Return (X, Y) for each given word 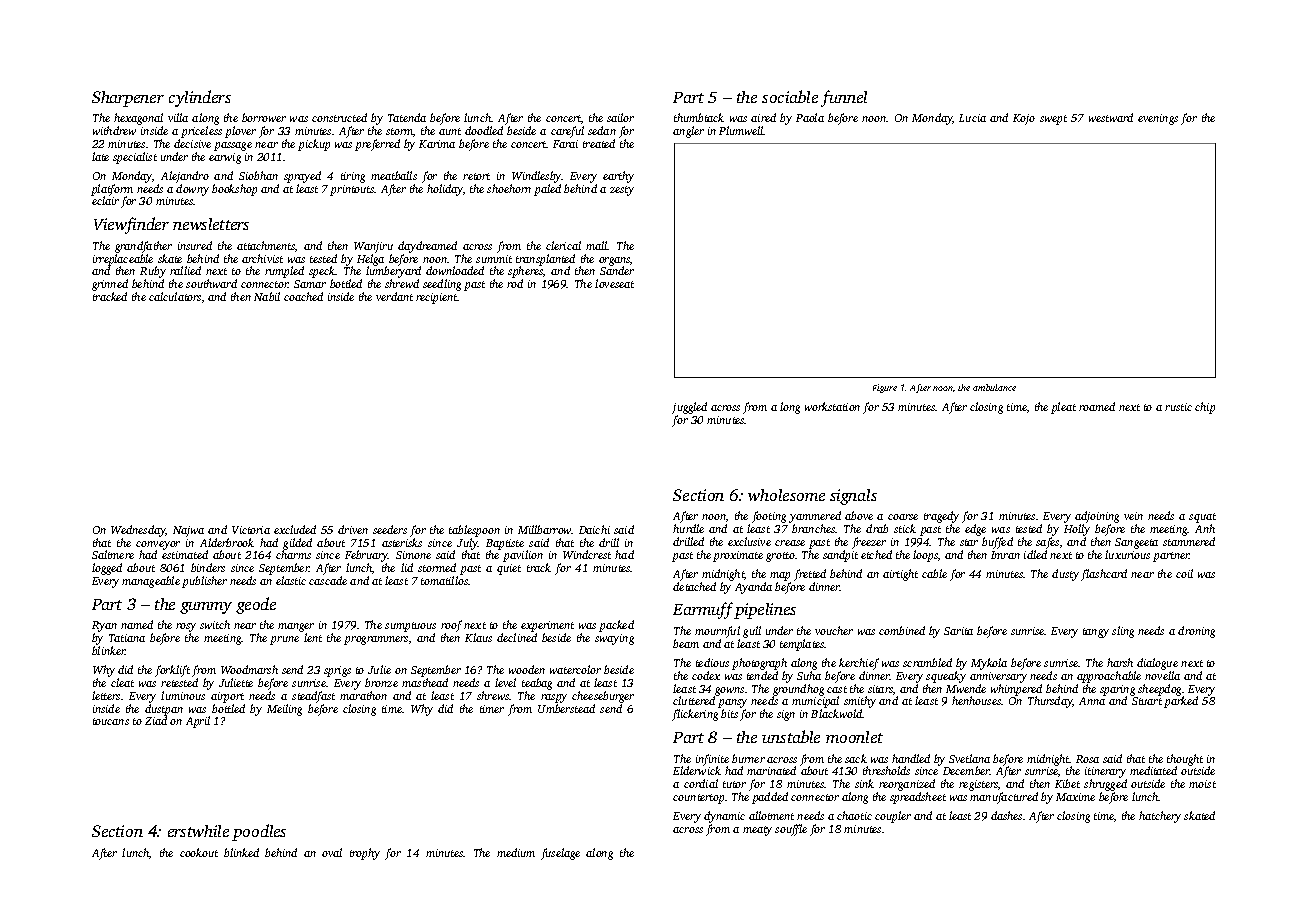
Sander (617, 270)
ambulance (994, 387)
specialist (135, 158)
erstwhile (198, 831)
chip (1205, 408)
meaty (757, 831)
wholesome (786, 495)
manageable (151, 582)
